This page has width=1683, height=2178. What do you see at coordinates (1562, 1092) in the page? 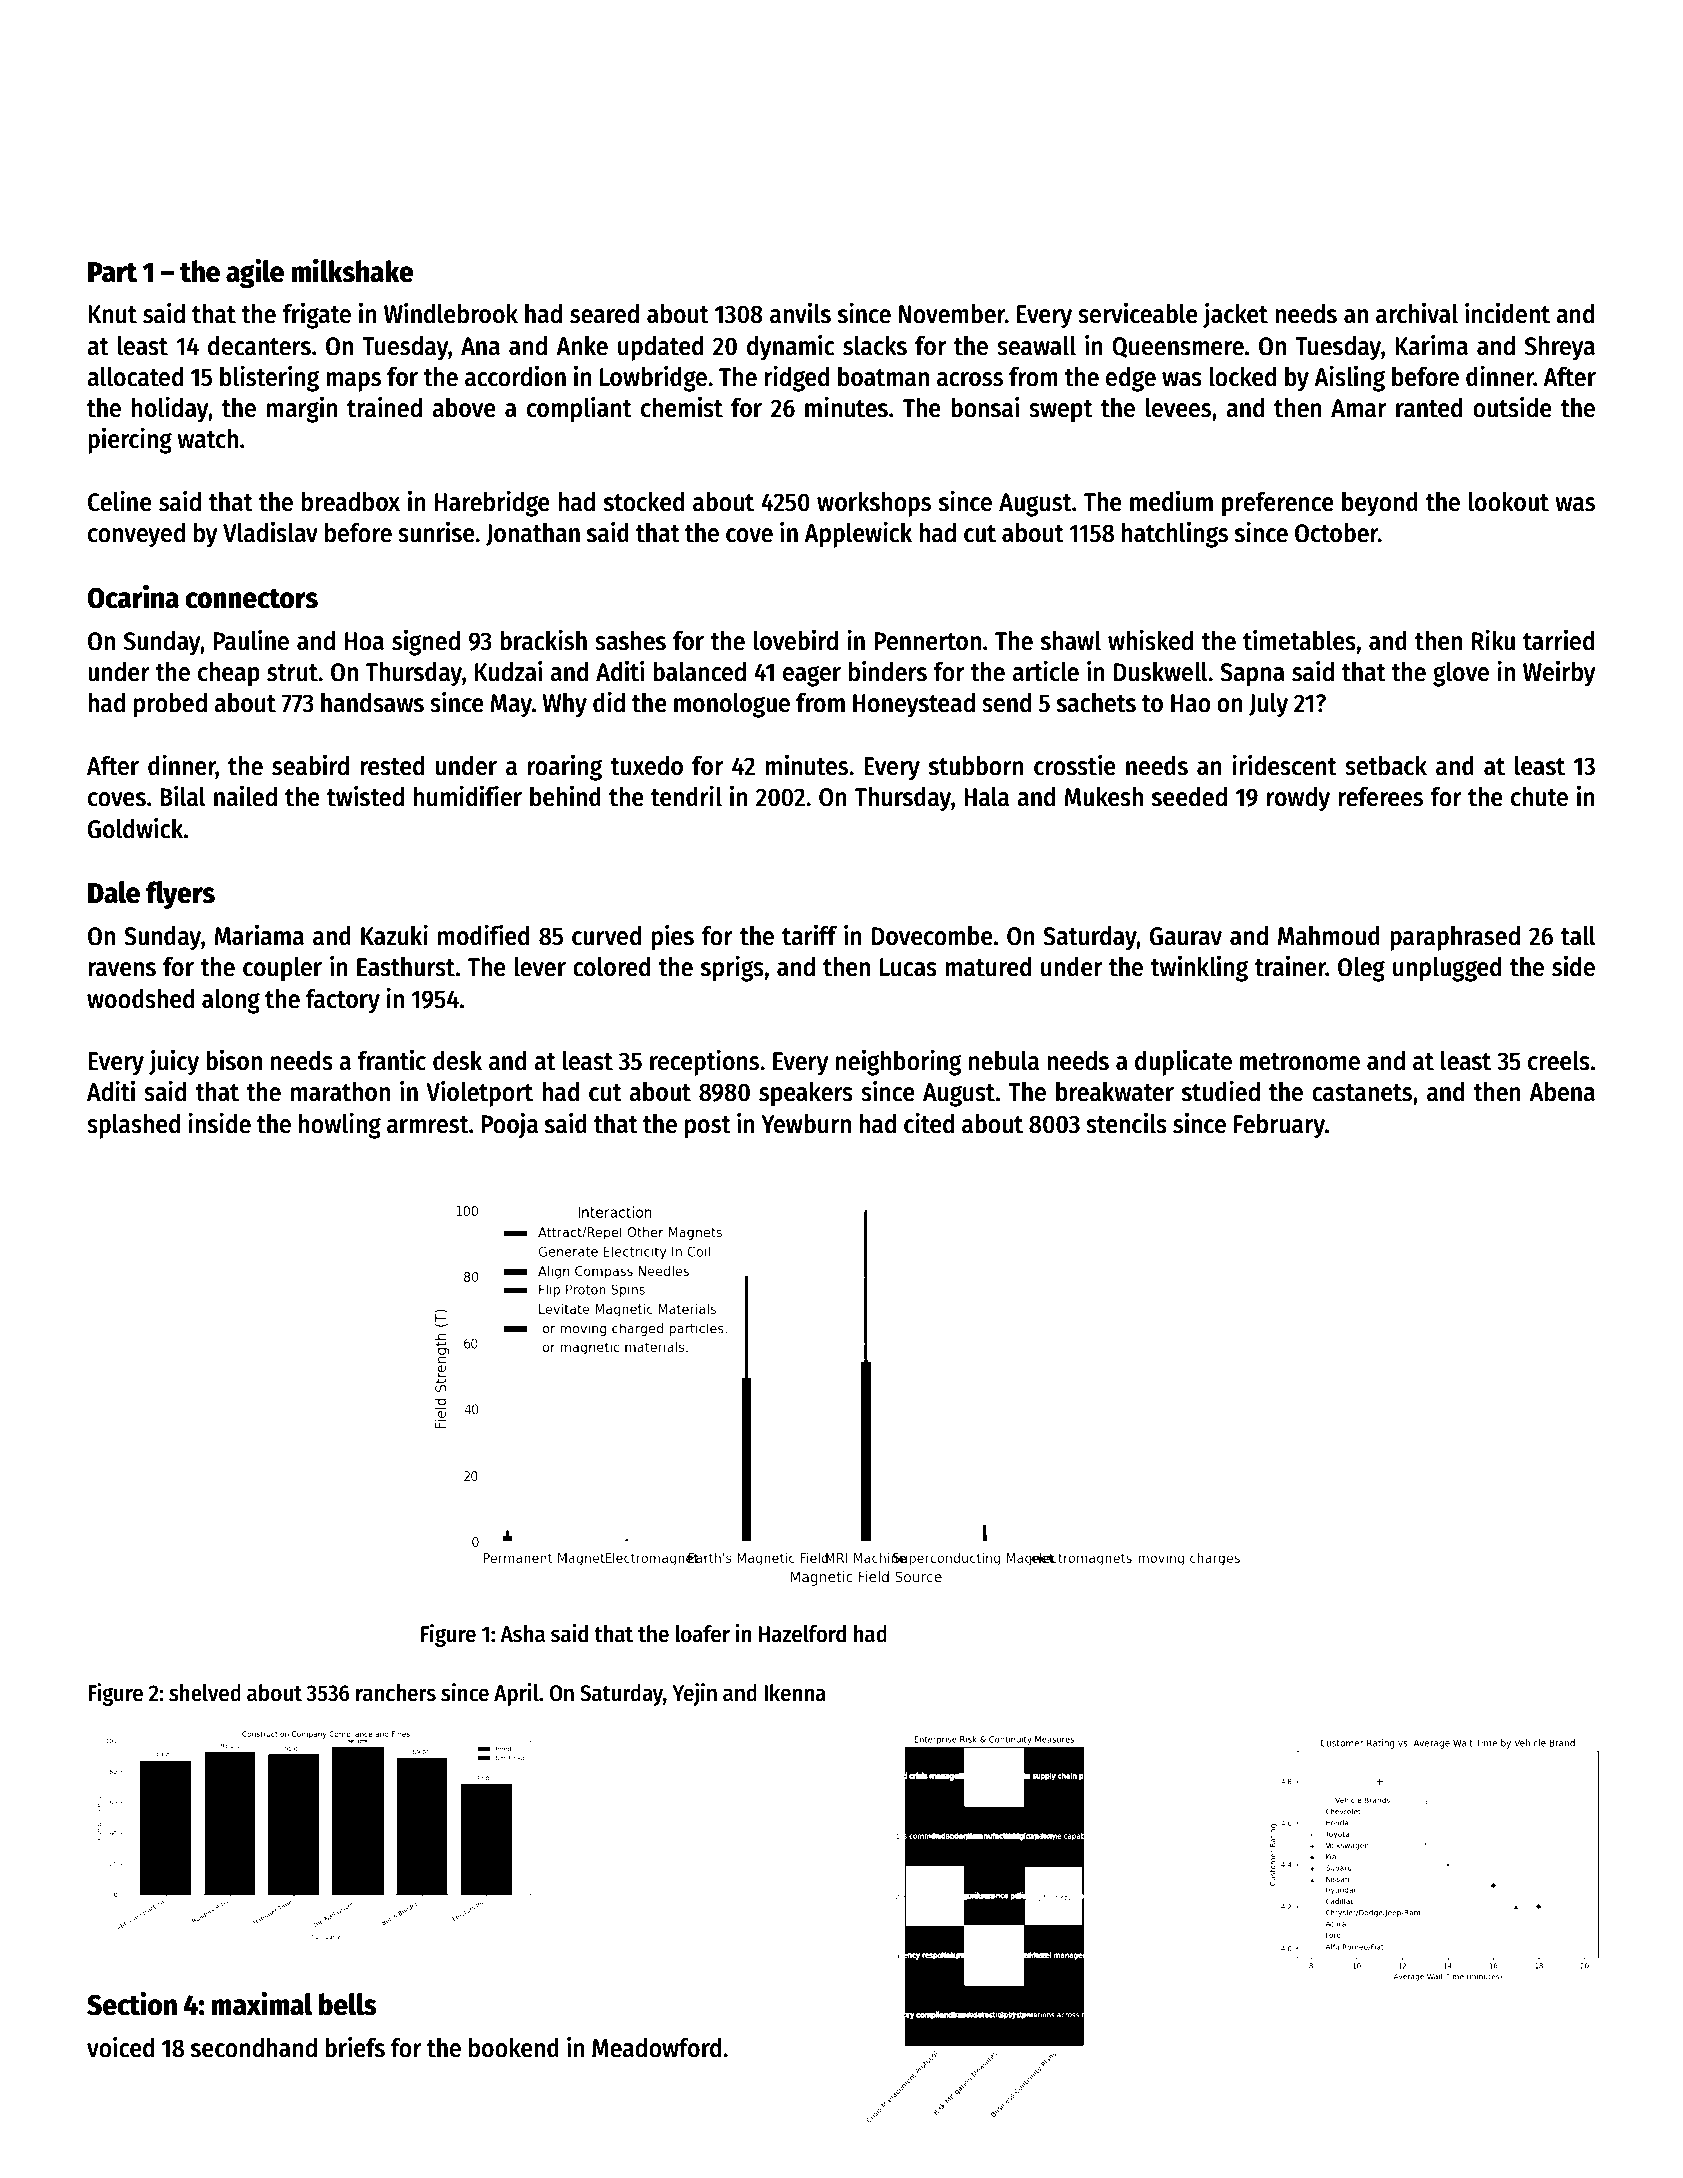
I see `Abena` at bounding box center [1562, 1092].
